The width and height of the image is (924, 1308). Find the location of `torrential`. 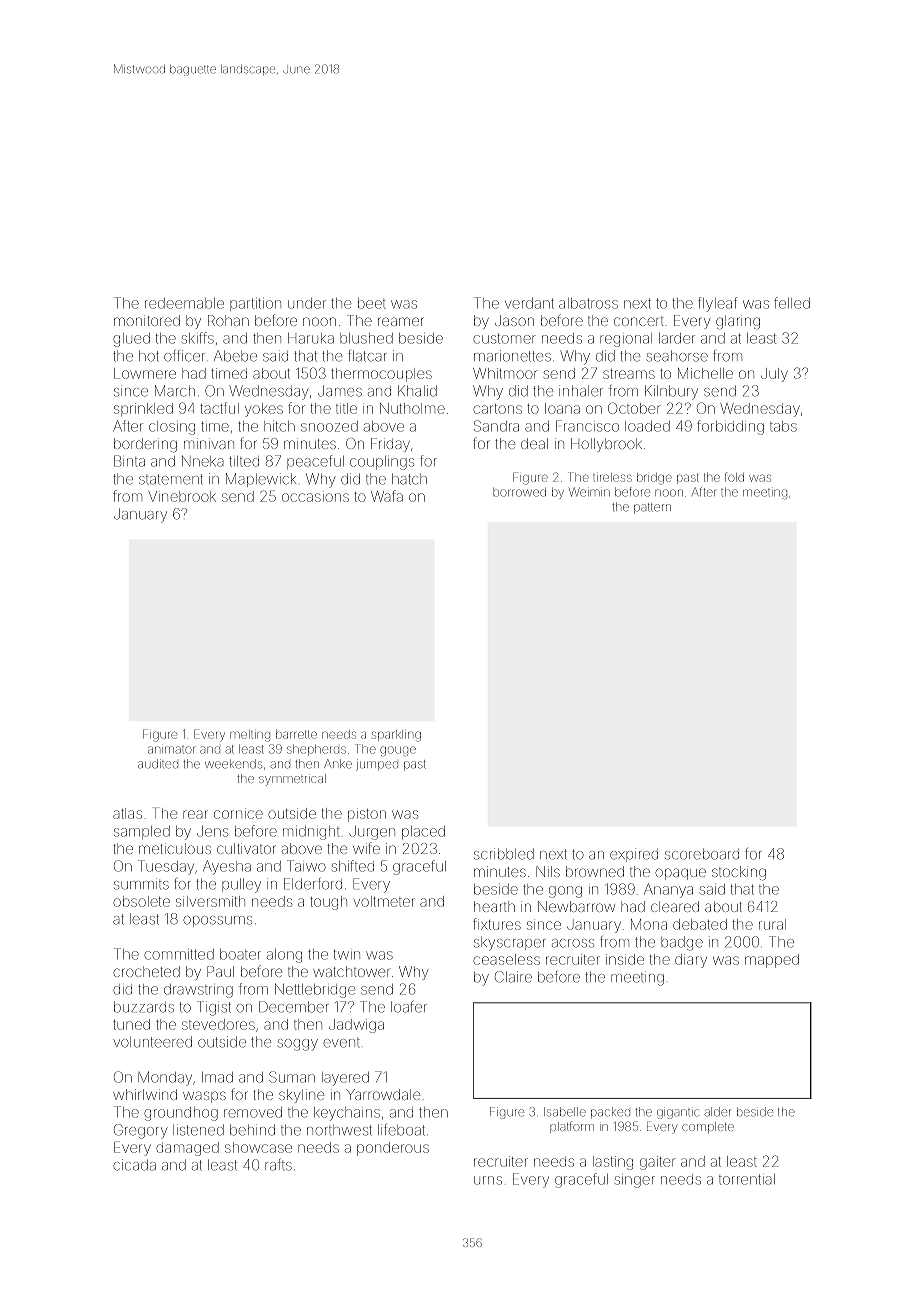

torrential is located at coordinates (747, 1179).
